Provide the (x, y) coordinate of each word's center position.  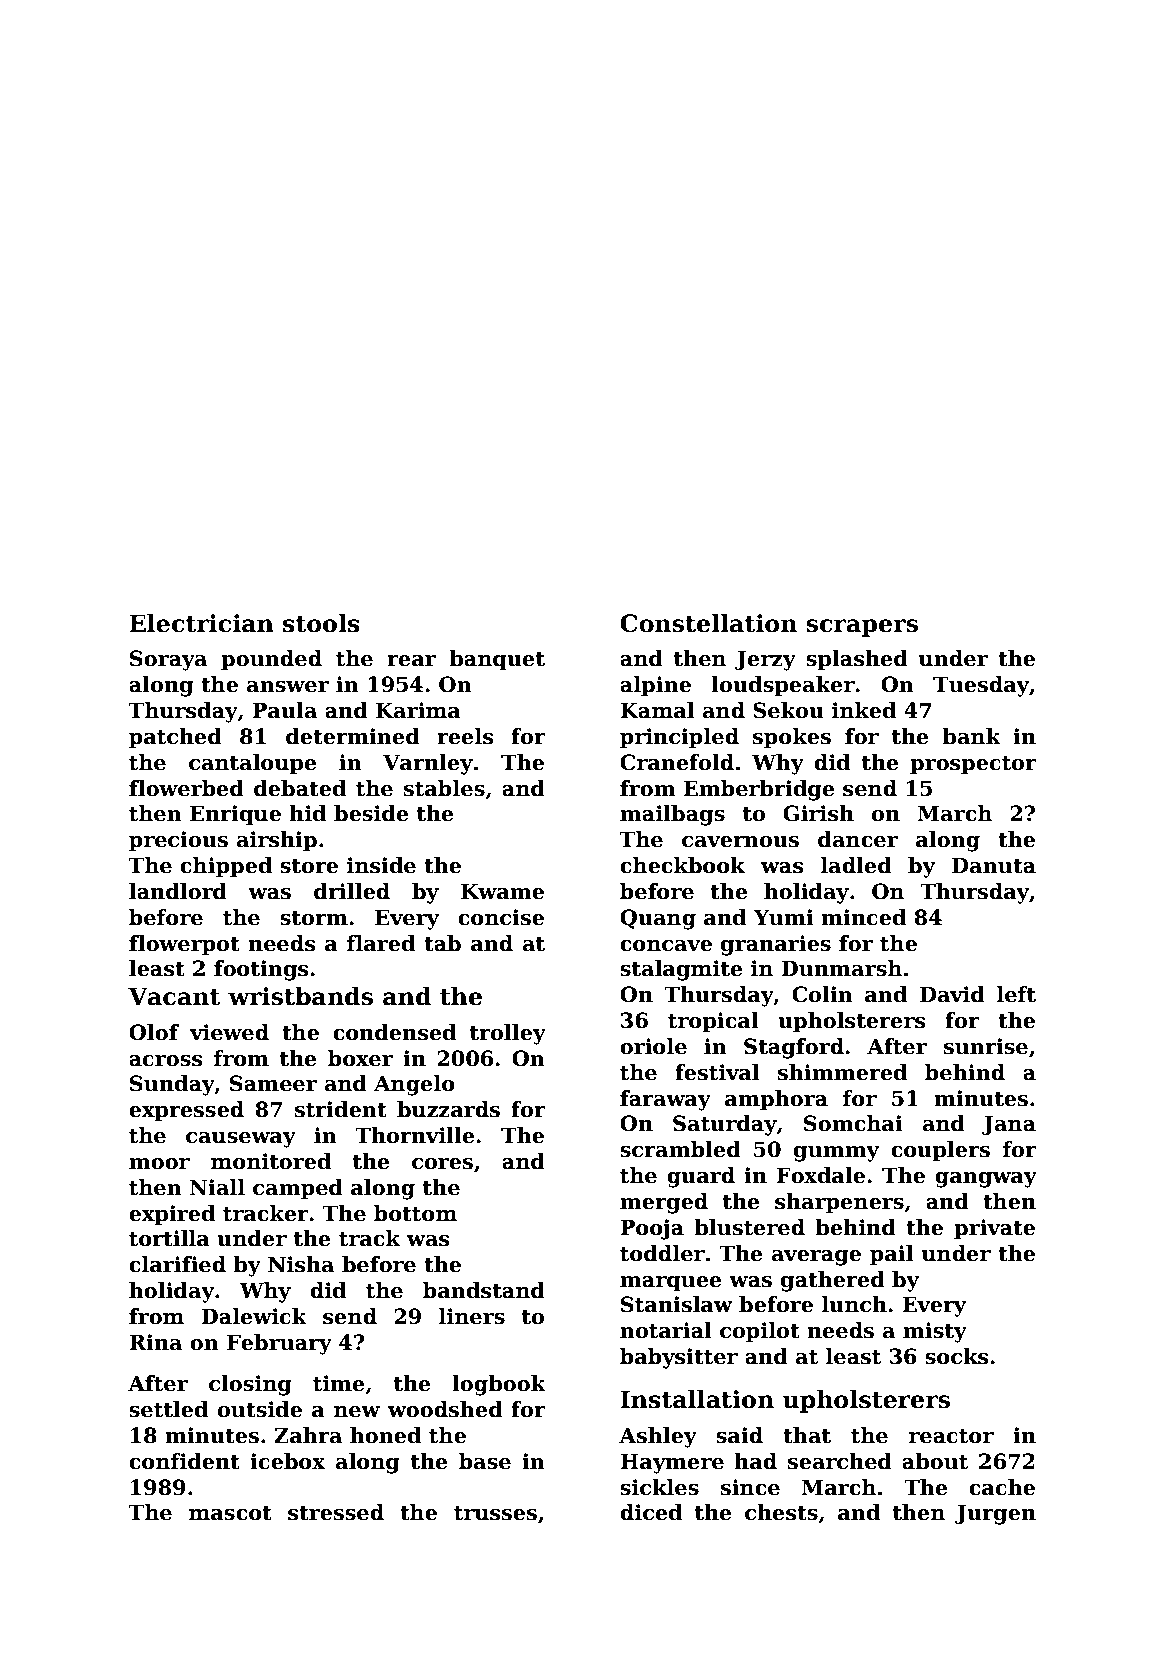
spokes (792, 738)
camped (298, 1189)
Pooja (652, 1229)
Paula (284, 710)
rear (411, 661)
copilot (760, 1332)
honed (385, 1435)
